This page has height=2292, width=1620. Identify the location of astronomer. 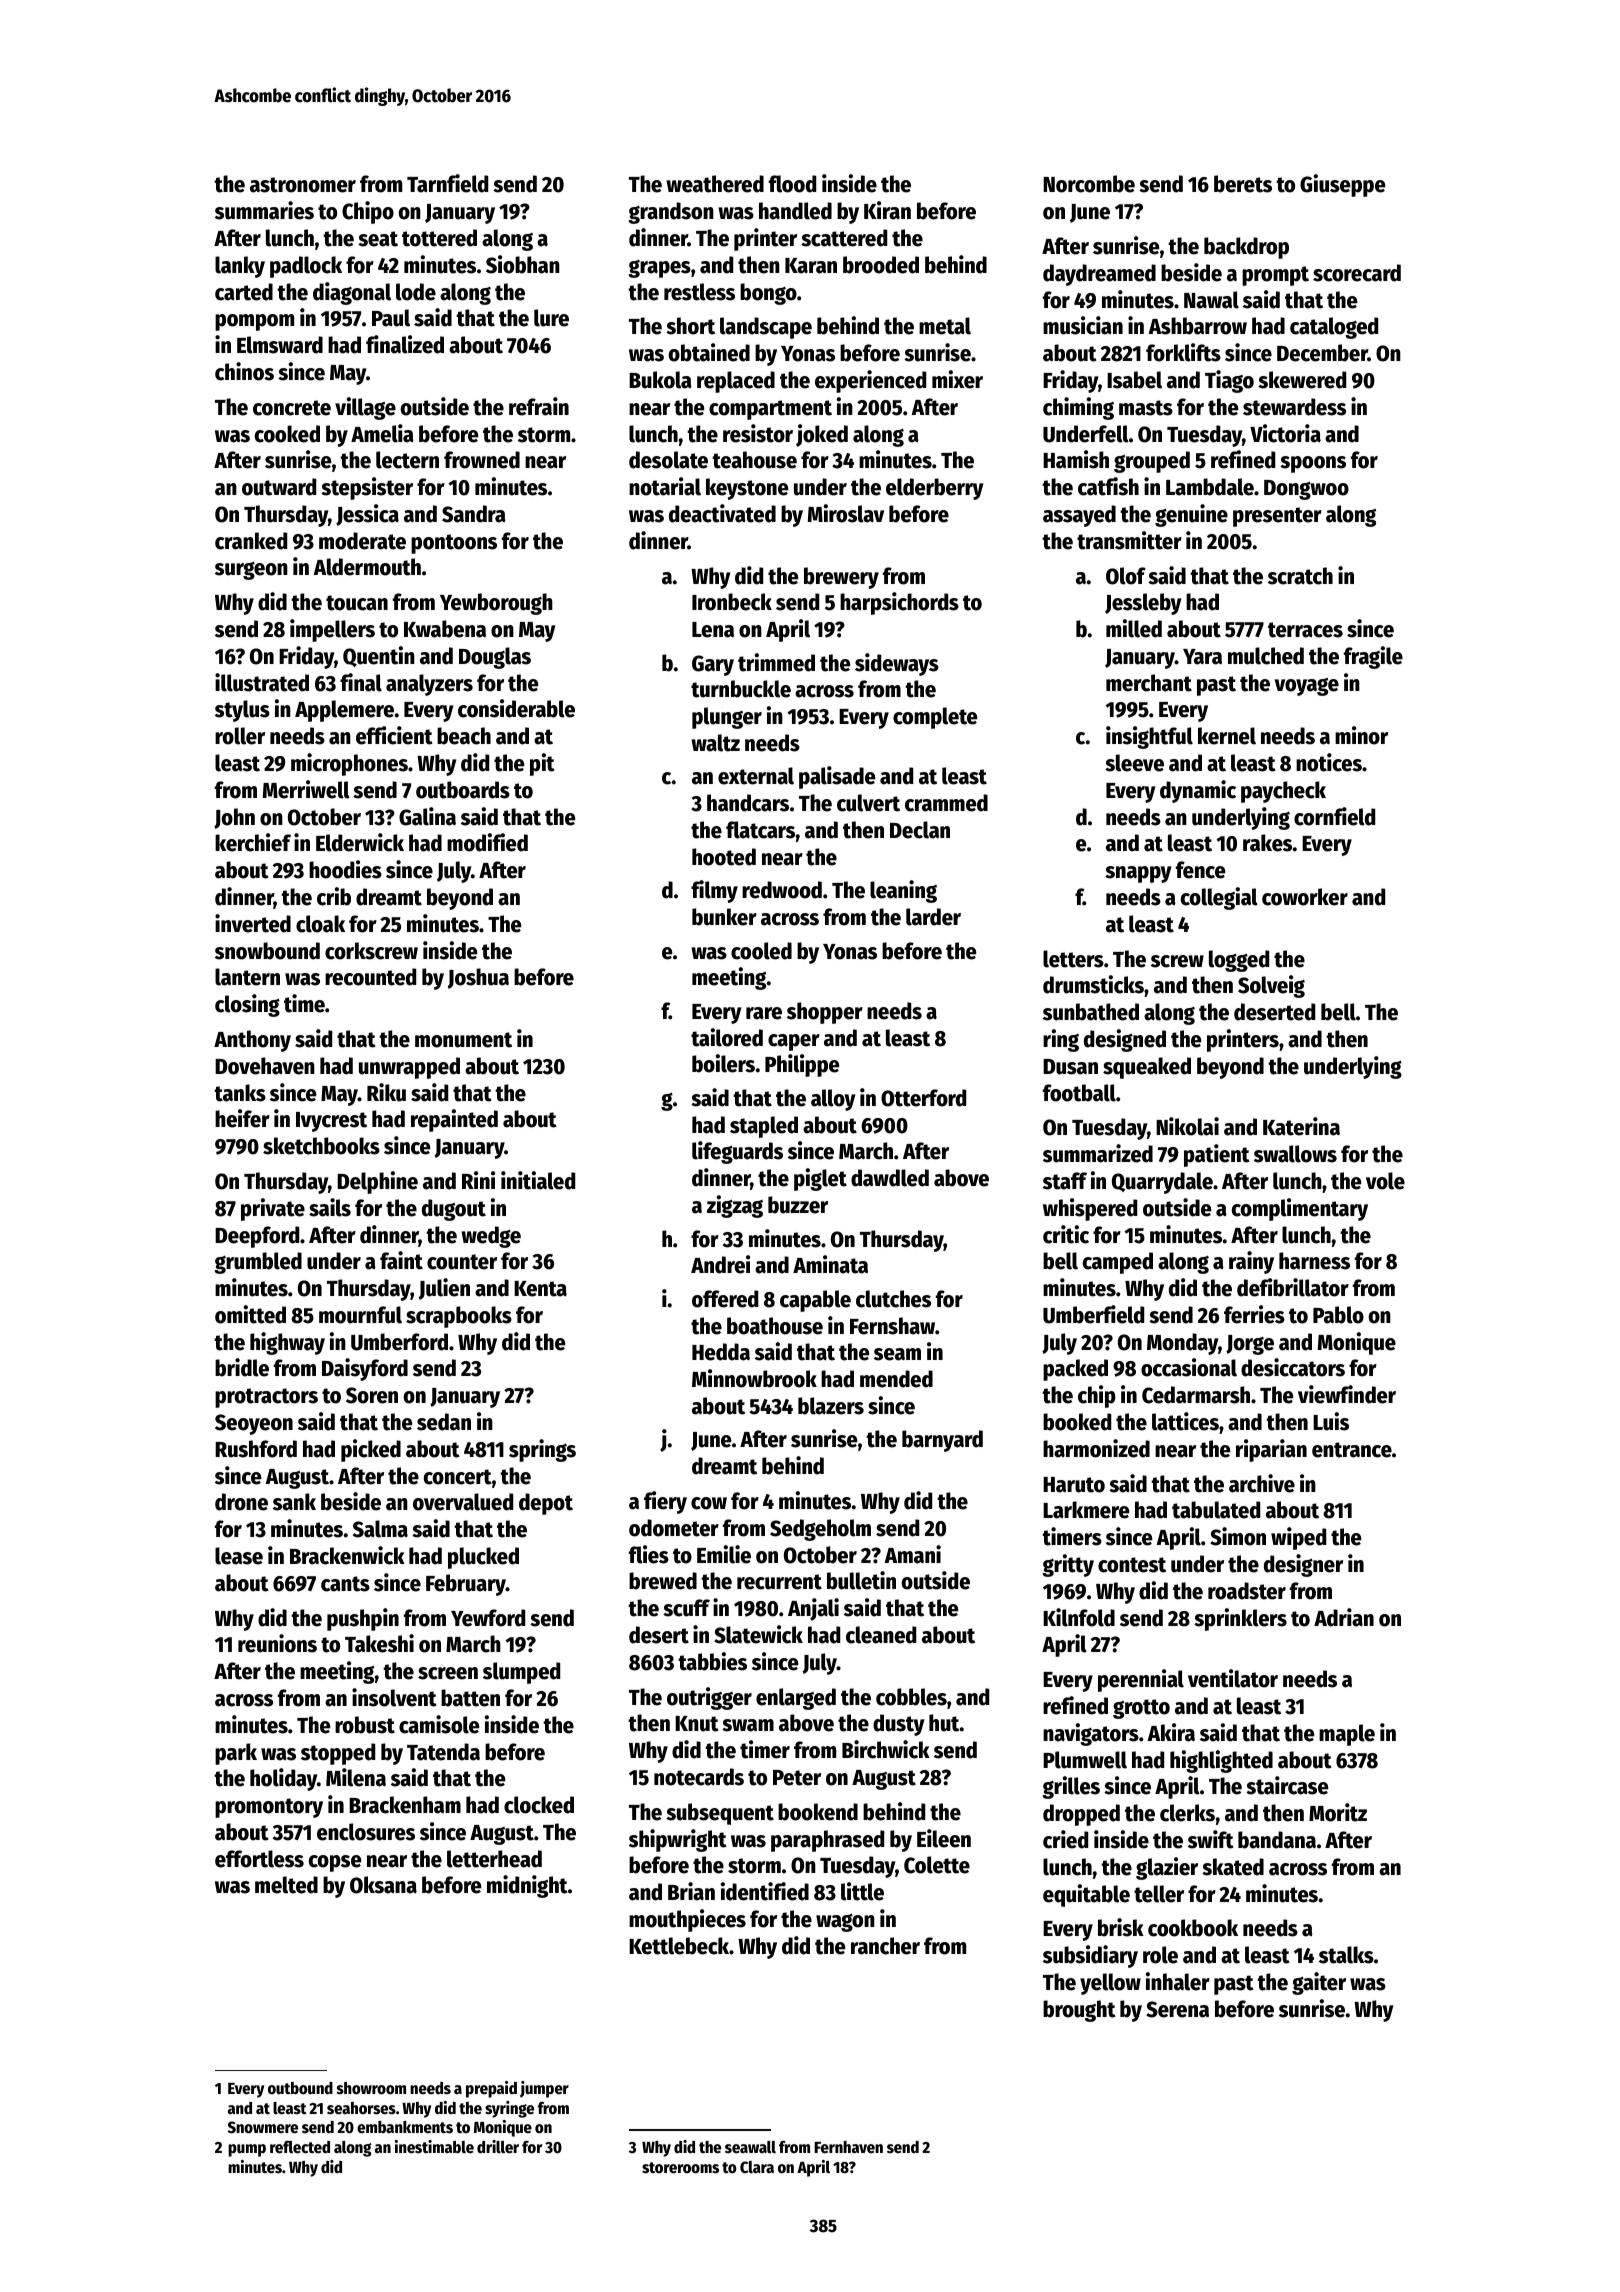
(303, 185).
